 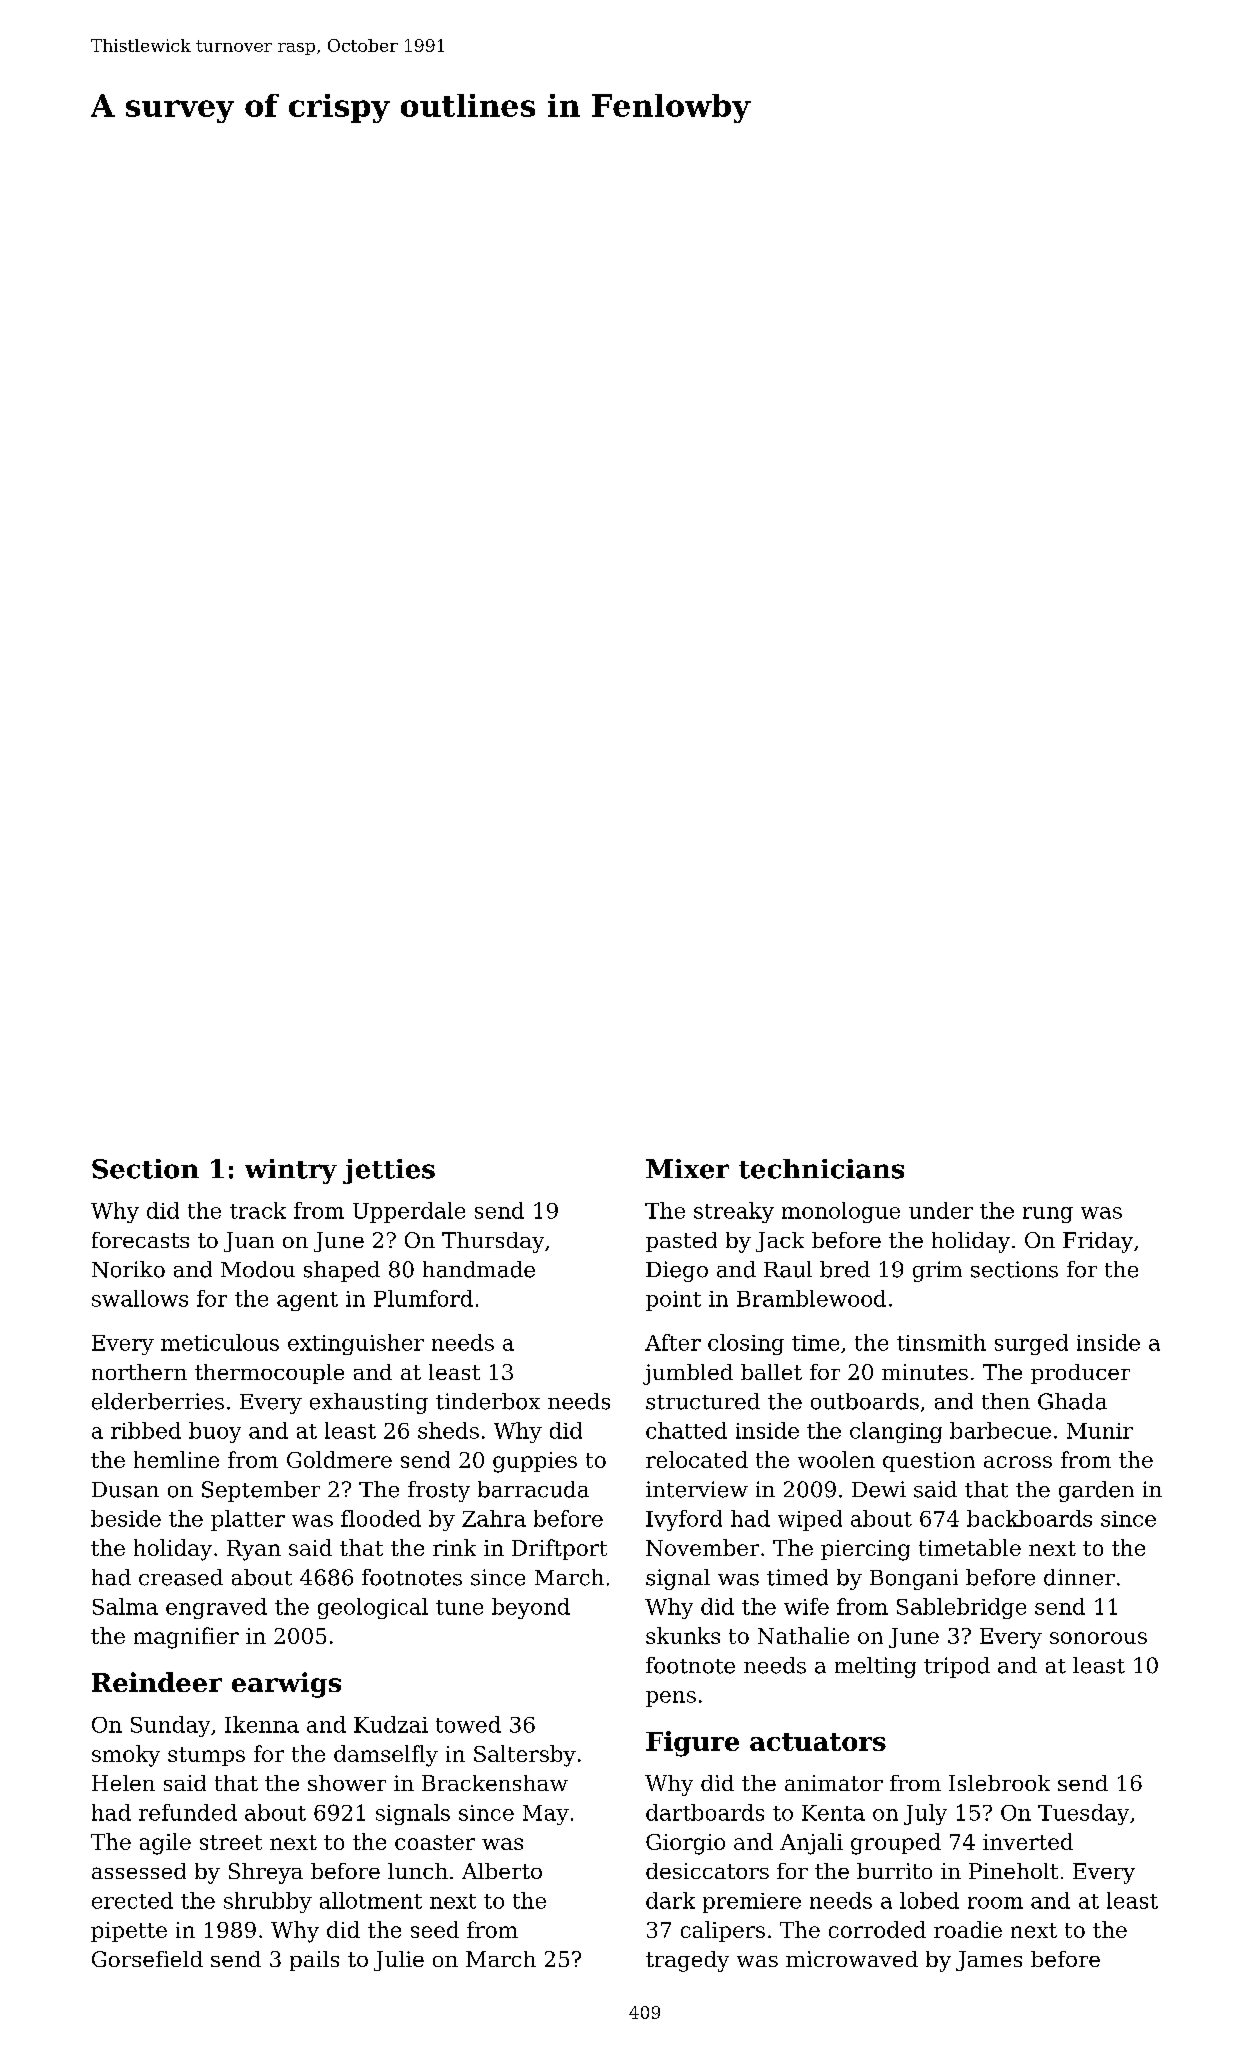 I want to click on dinner, so click(x=1079, y=1577).
